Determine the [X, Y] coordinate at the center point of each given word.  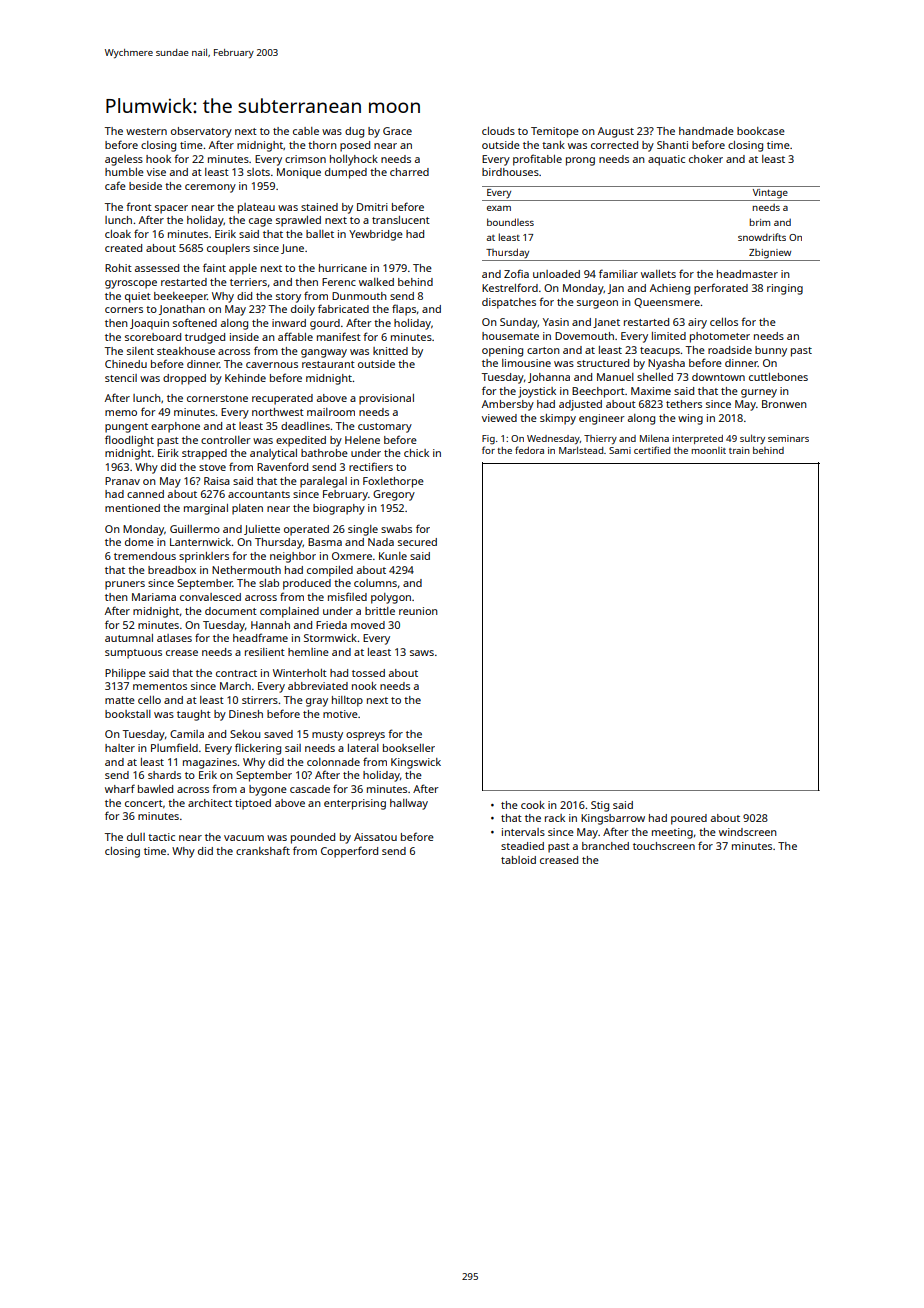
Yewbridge [376, 235]
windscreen [748, 832]
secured [417, 542]
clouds [498, 131]
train [739, 450]
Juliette [262, 530]
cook [533, 805]
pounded [313, 838]
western [146, 131]
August [616, 132]
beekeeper [180, 297]
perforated [721, 289]
